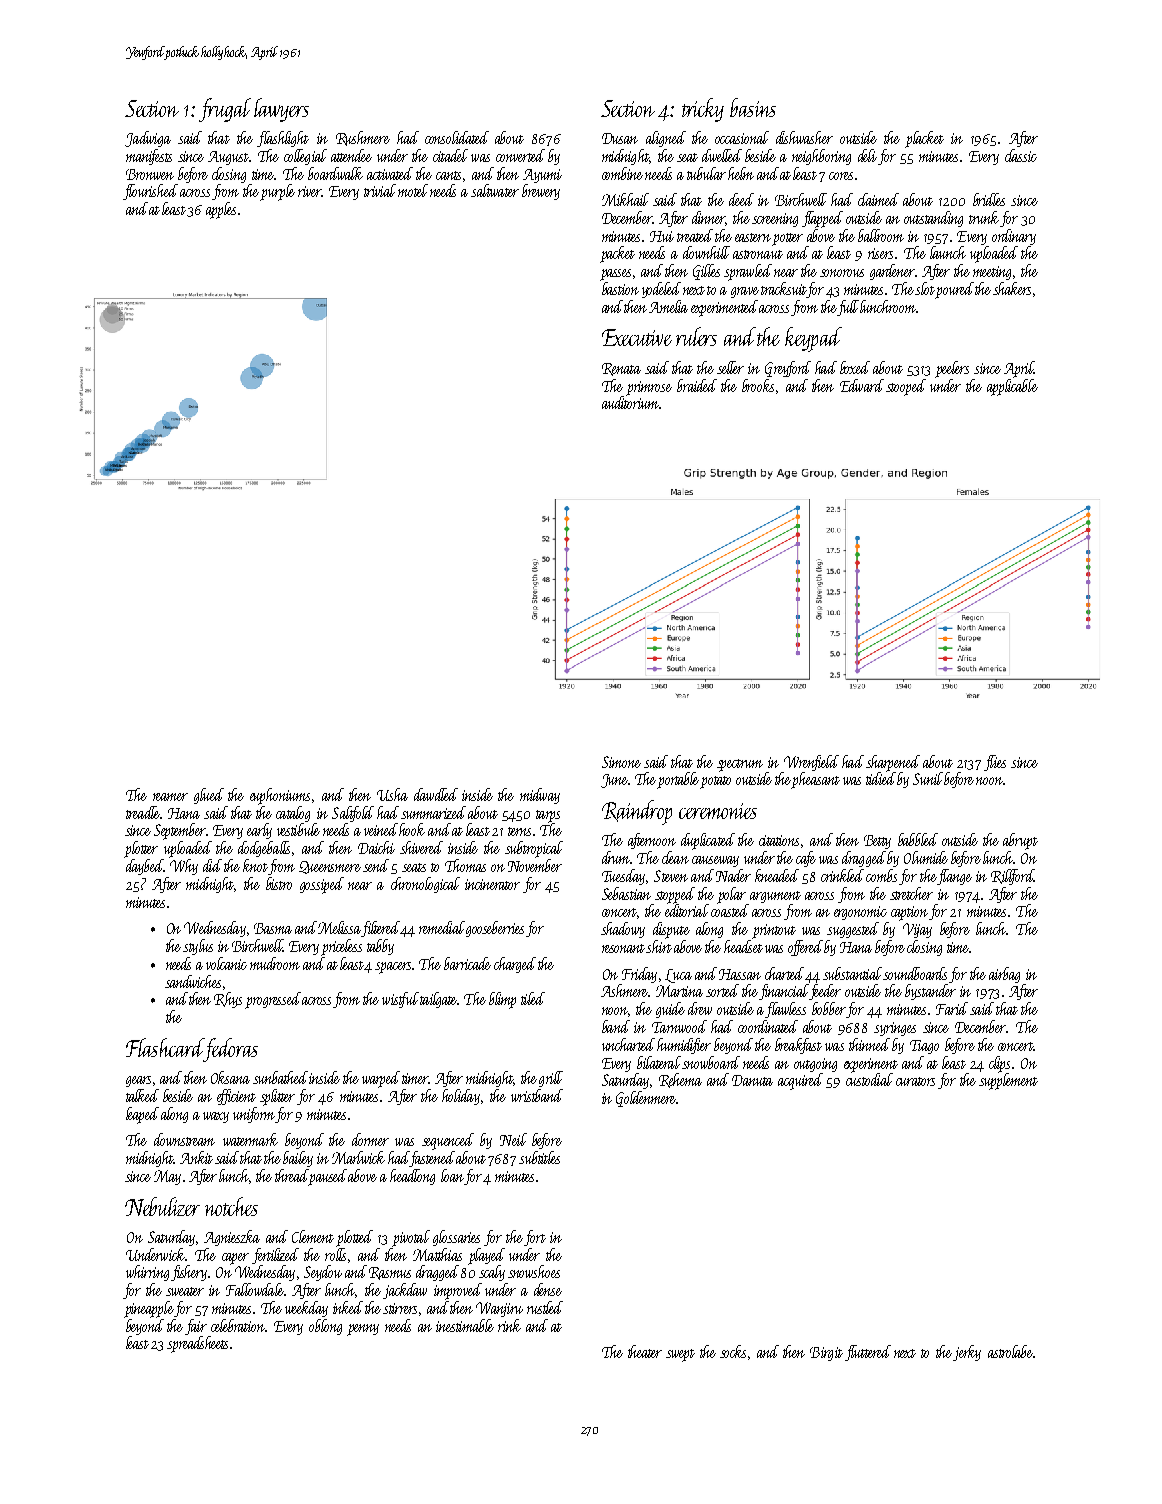  I want to click on apples, so click(221, 210).
